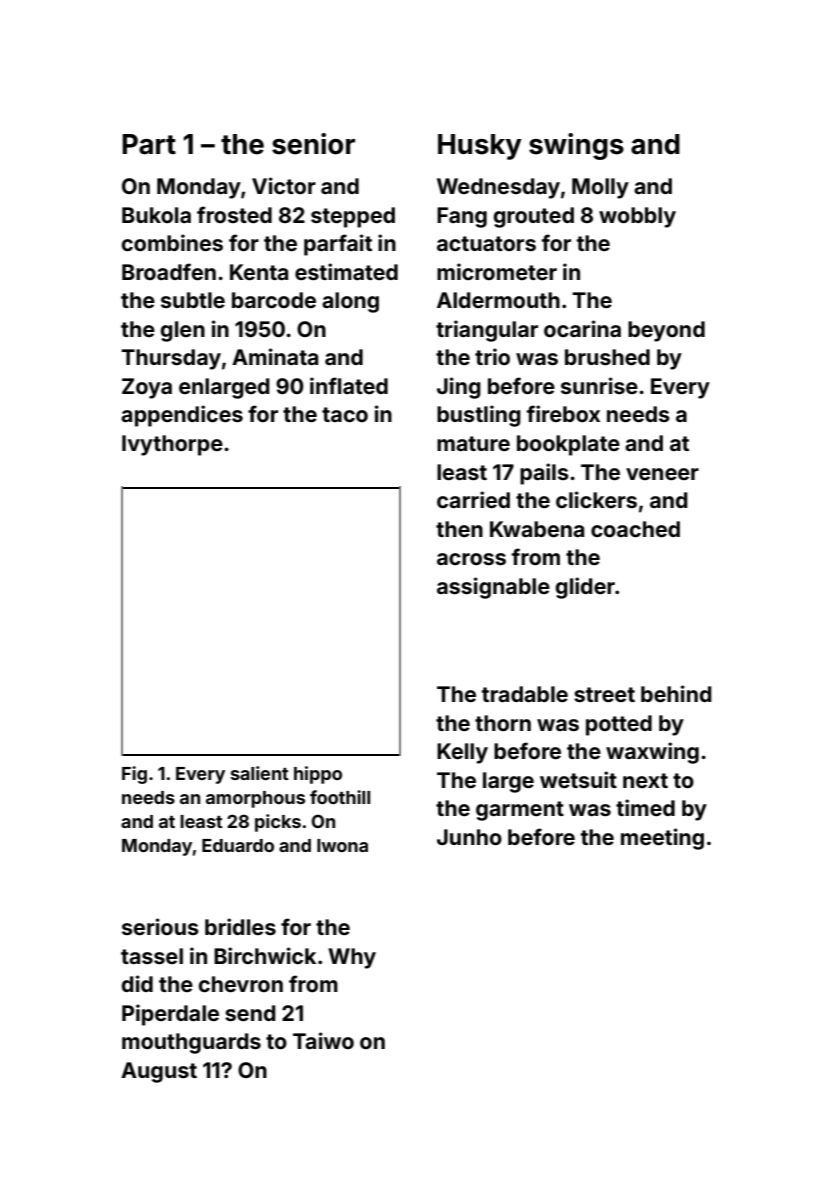  Describe the element at coordinates (172, 242) in the document. I see `combines` at that location.
